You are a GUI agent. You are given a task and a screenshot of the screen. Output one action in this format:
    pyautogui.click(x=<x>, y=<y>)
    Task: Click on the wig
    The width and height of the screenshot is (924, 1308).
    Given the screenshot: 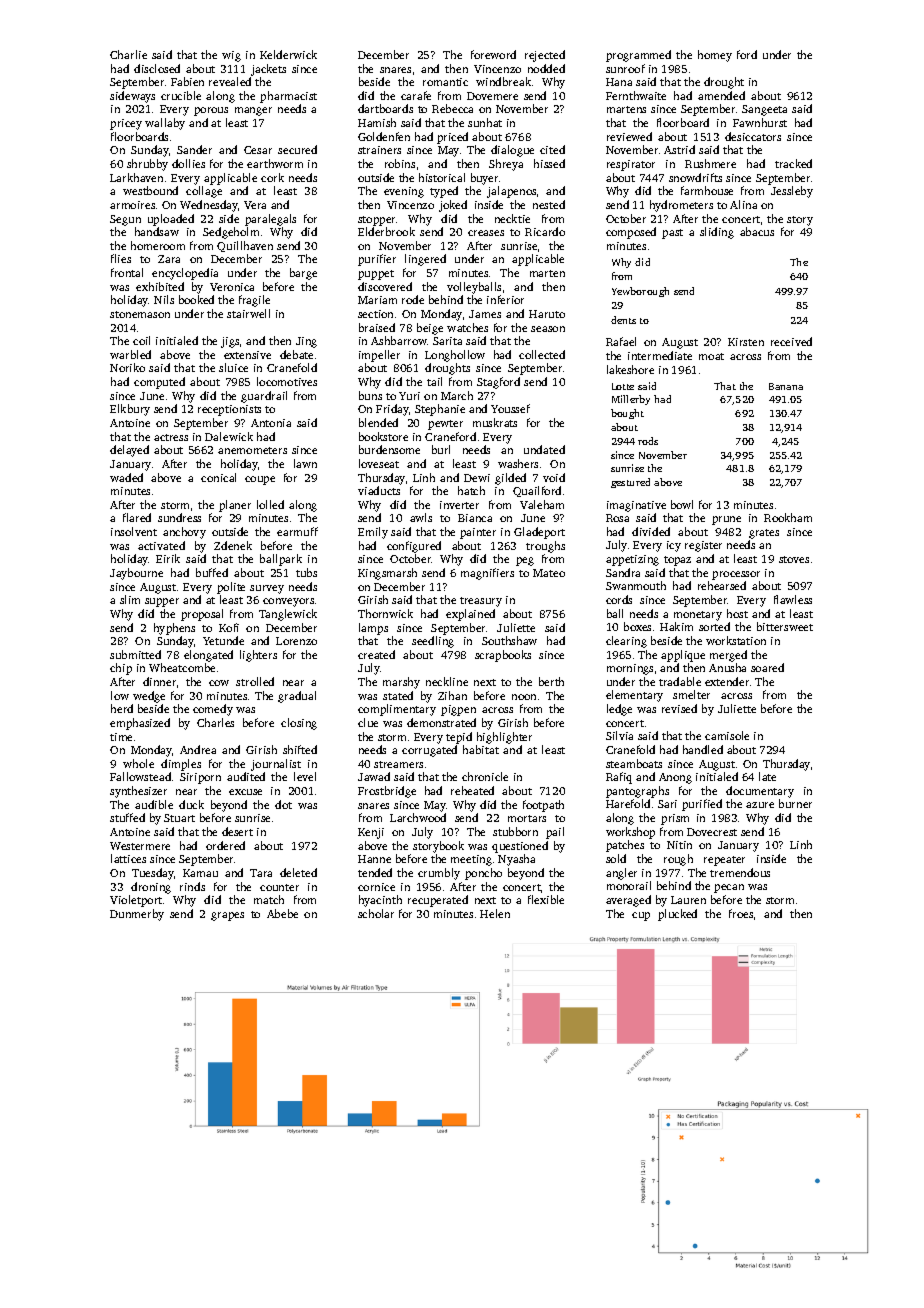 What is the action you would take?
    pyautogui.click(x=231, y=56)
